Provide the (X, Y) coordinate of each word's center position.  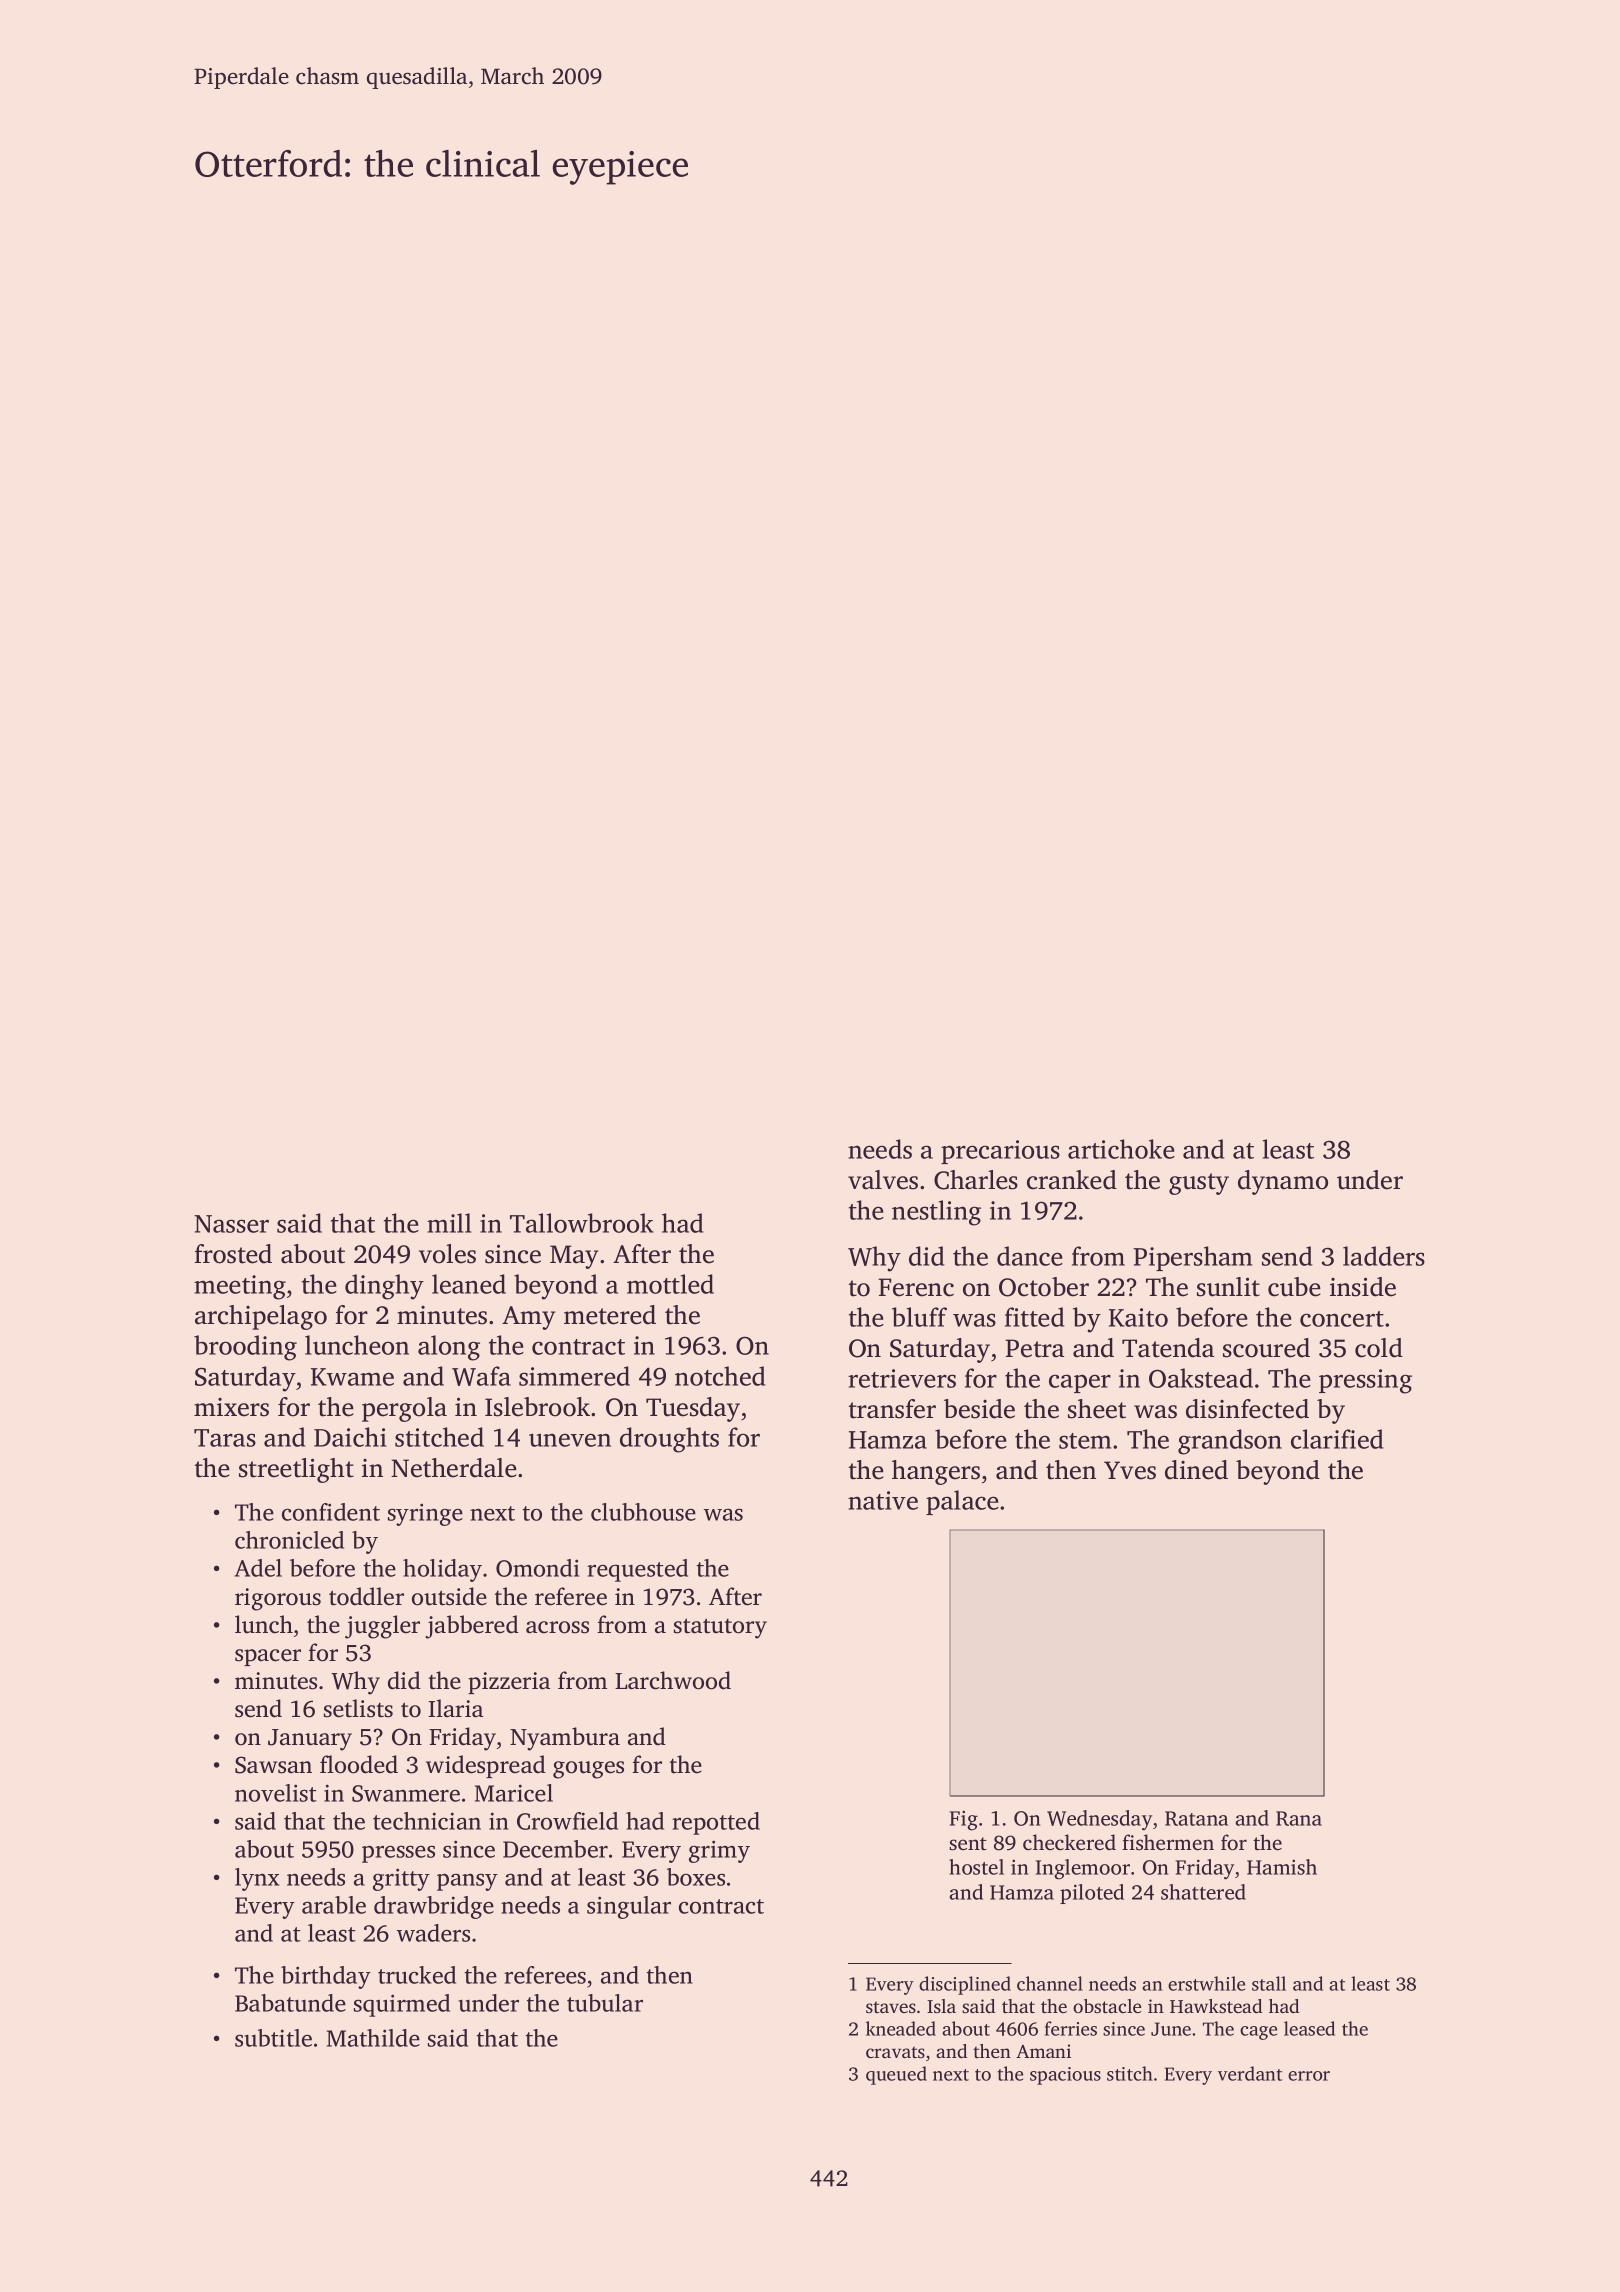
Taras (225, 1438)
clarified (1337, 1439)
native (883, 1500)
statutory (720, 1628)
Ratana (1196, 1818)
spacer (268, 1657)
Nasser (231, 1224)
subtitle (273, 2038)
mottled (670, 1284)
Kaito (1138, 1317)
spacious (1065, 2076)
